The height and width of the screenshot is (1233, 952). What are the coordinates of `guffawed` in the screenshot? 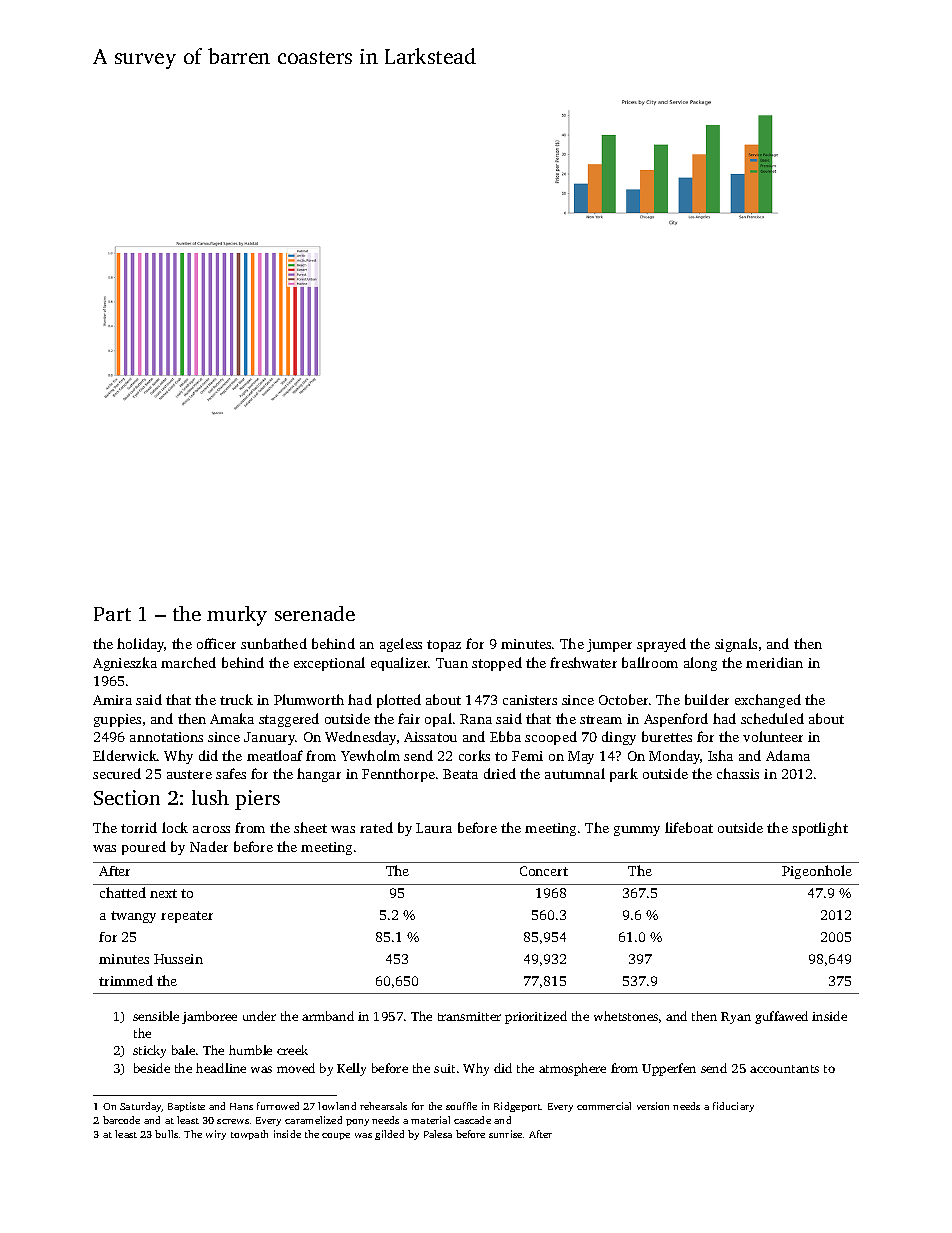 It's located at (781, 1017).
